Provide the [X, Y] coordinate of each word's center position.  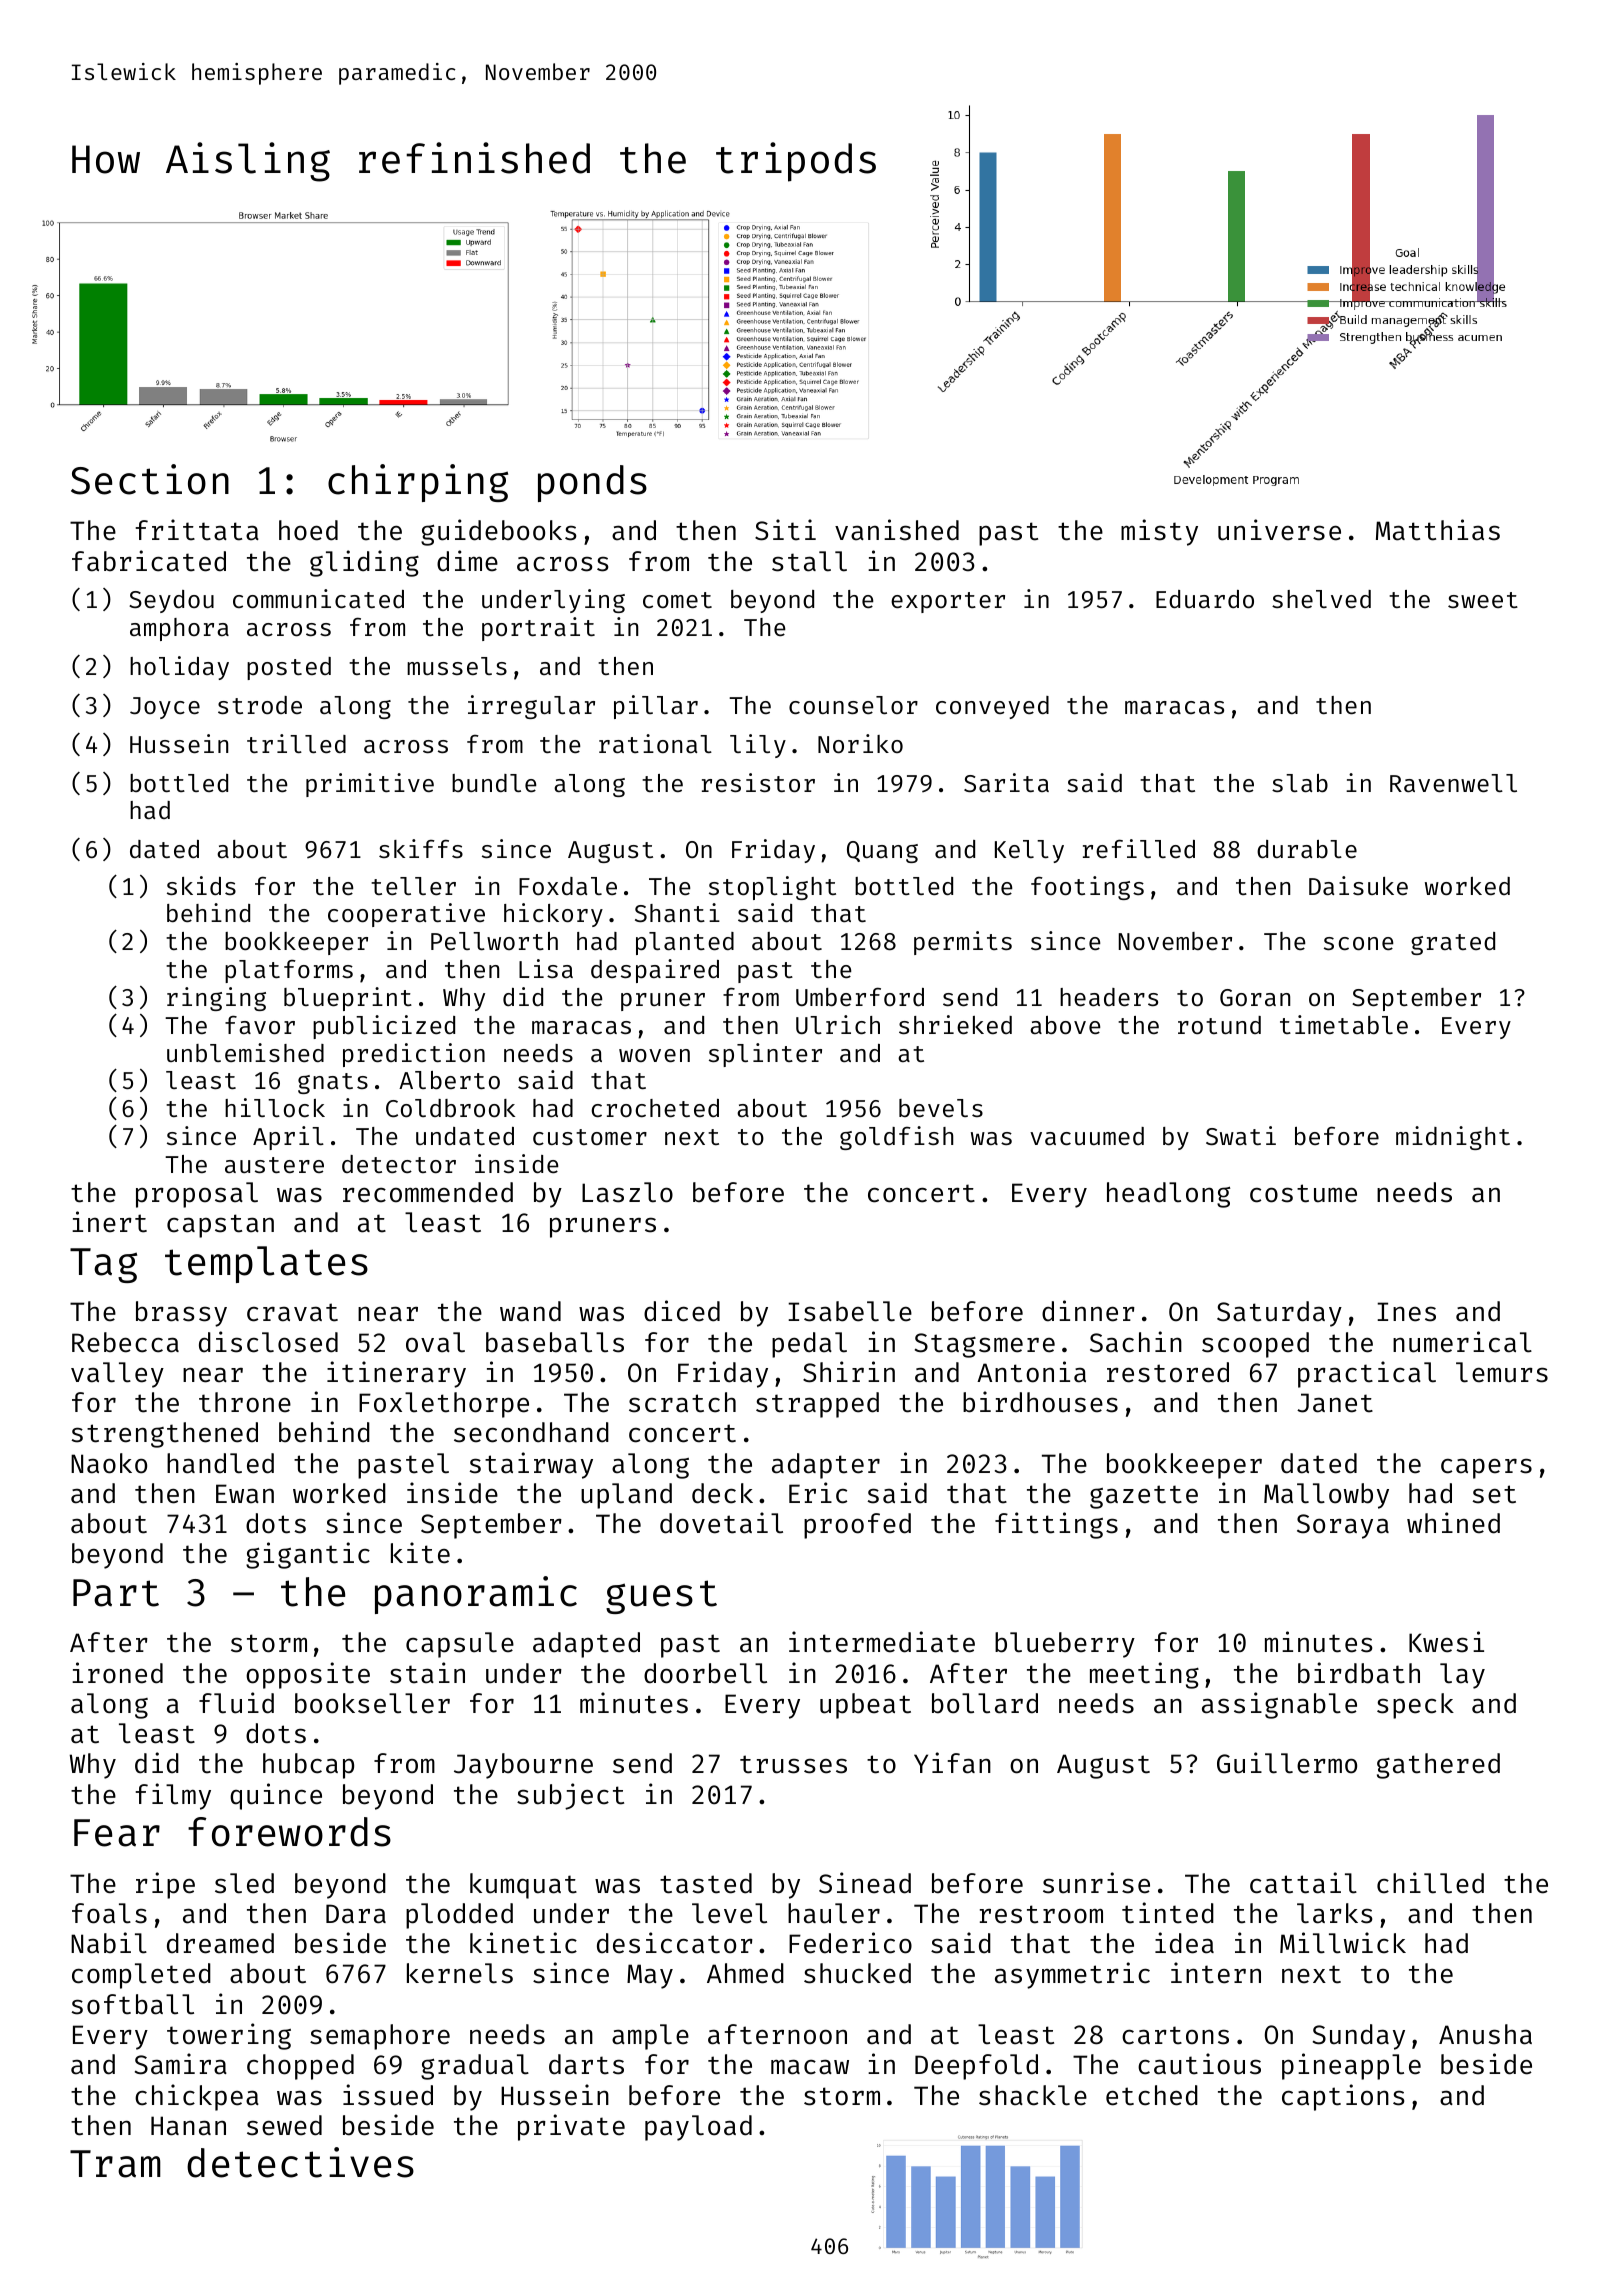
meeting [1144, 1675]
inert [109, 1222]
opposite [308, 1675]
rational [655, 743]
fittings [1056, 1525]
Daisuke [1358, 885]
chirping [418, 483]
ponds [592, 483]
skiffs [421, 848]
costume [1303, 1193]
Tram [115, 2164]
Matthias [1438, 530]
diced [682, 1311]
